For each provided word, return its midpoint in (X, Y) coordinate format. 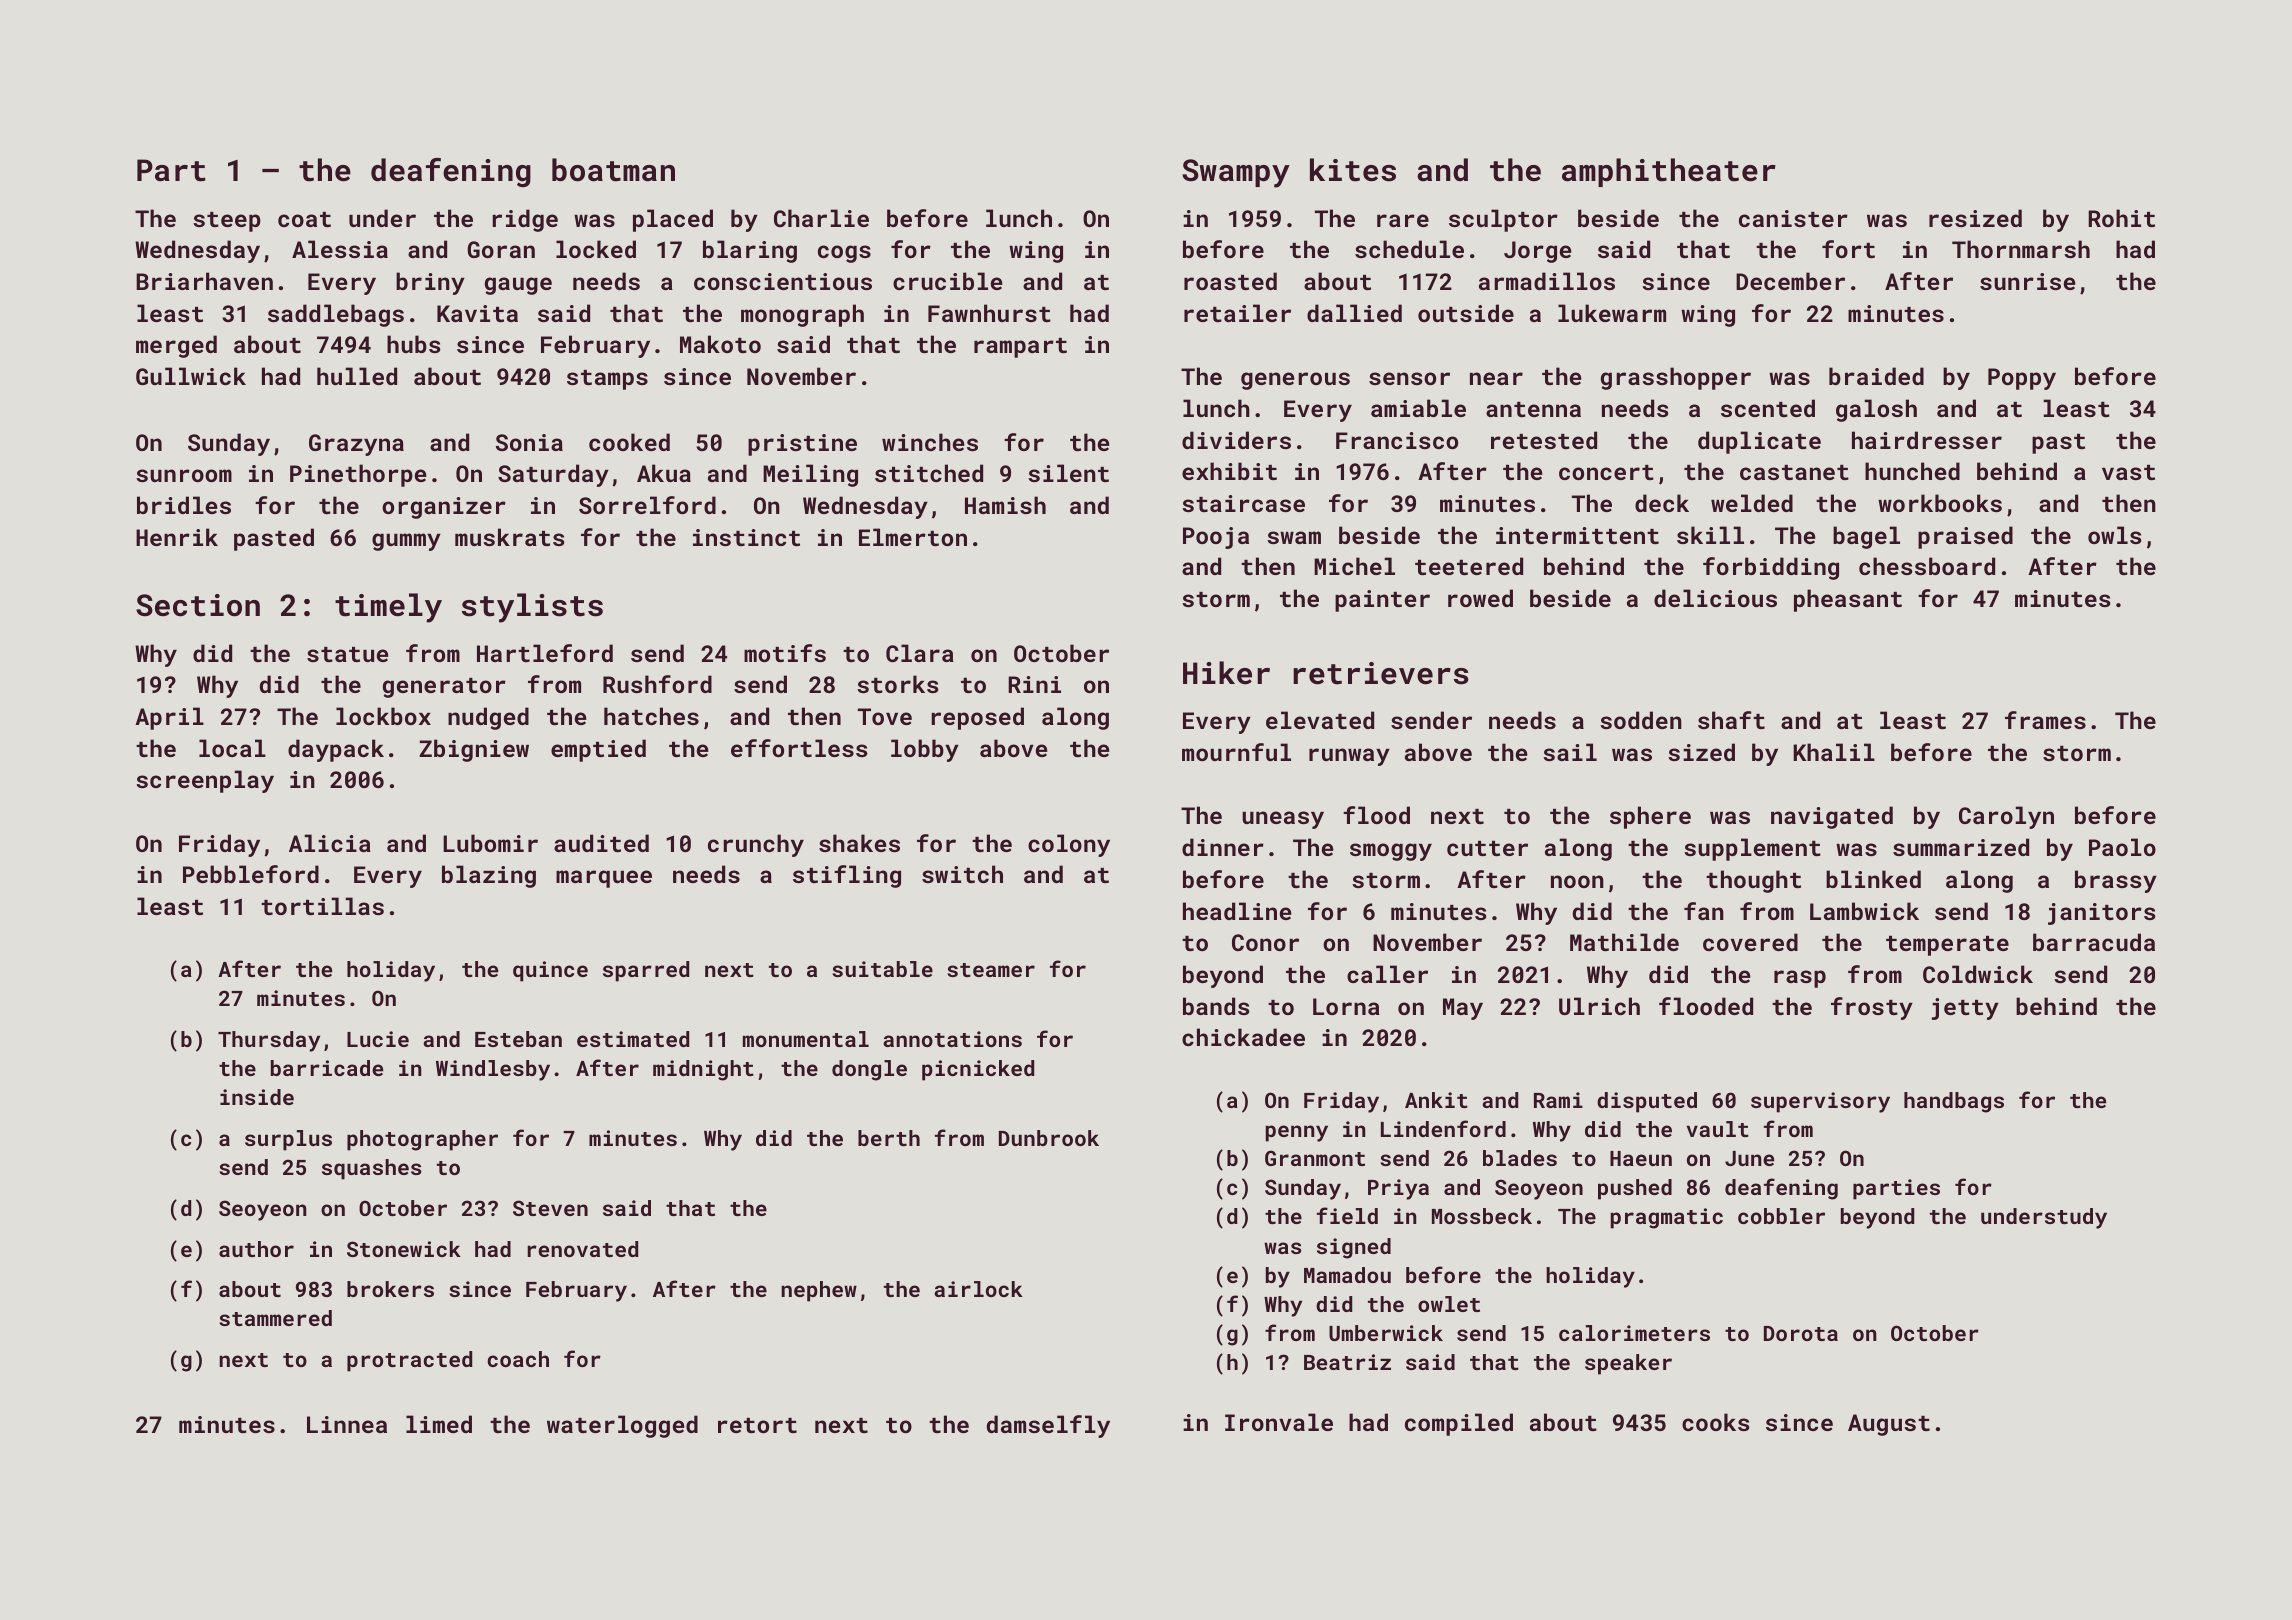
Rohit (2121, 218)
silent (1068, 473)
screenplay (205, 781)
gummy (406, 542)
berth (889, 1138)
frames (2045, 720)
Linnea (347, 1424)
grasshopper (1676, 378)
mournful (1236, 752)
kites (1353, 170)
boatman (613, 170)
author (256, 1249)
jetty (1965, 1009)
